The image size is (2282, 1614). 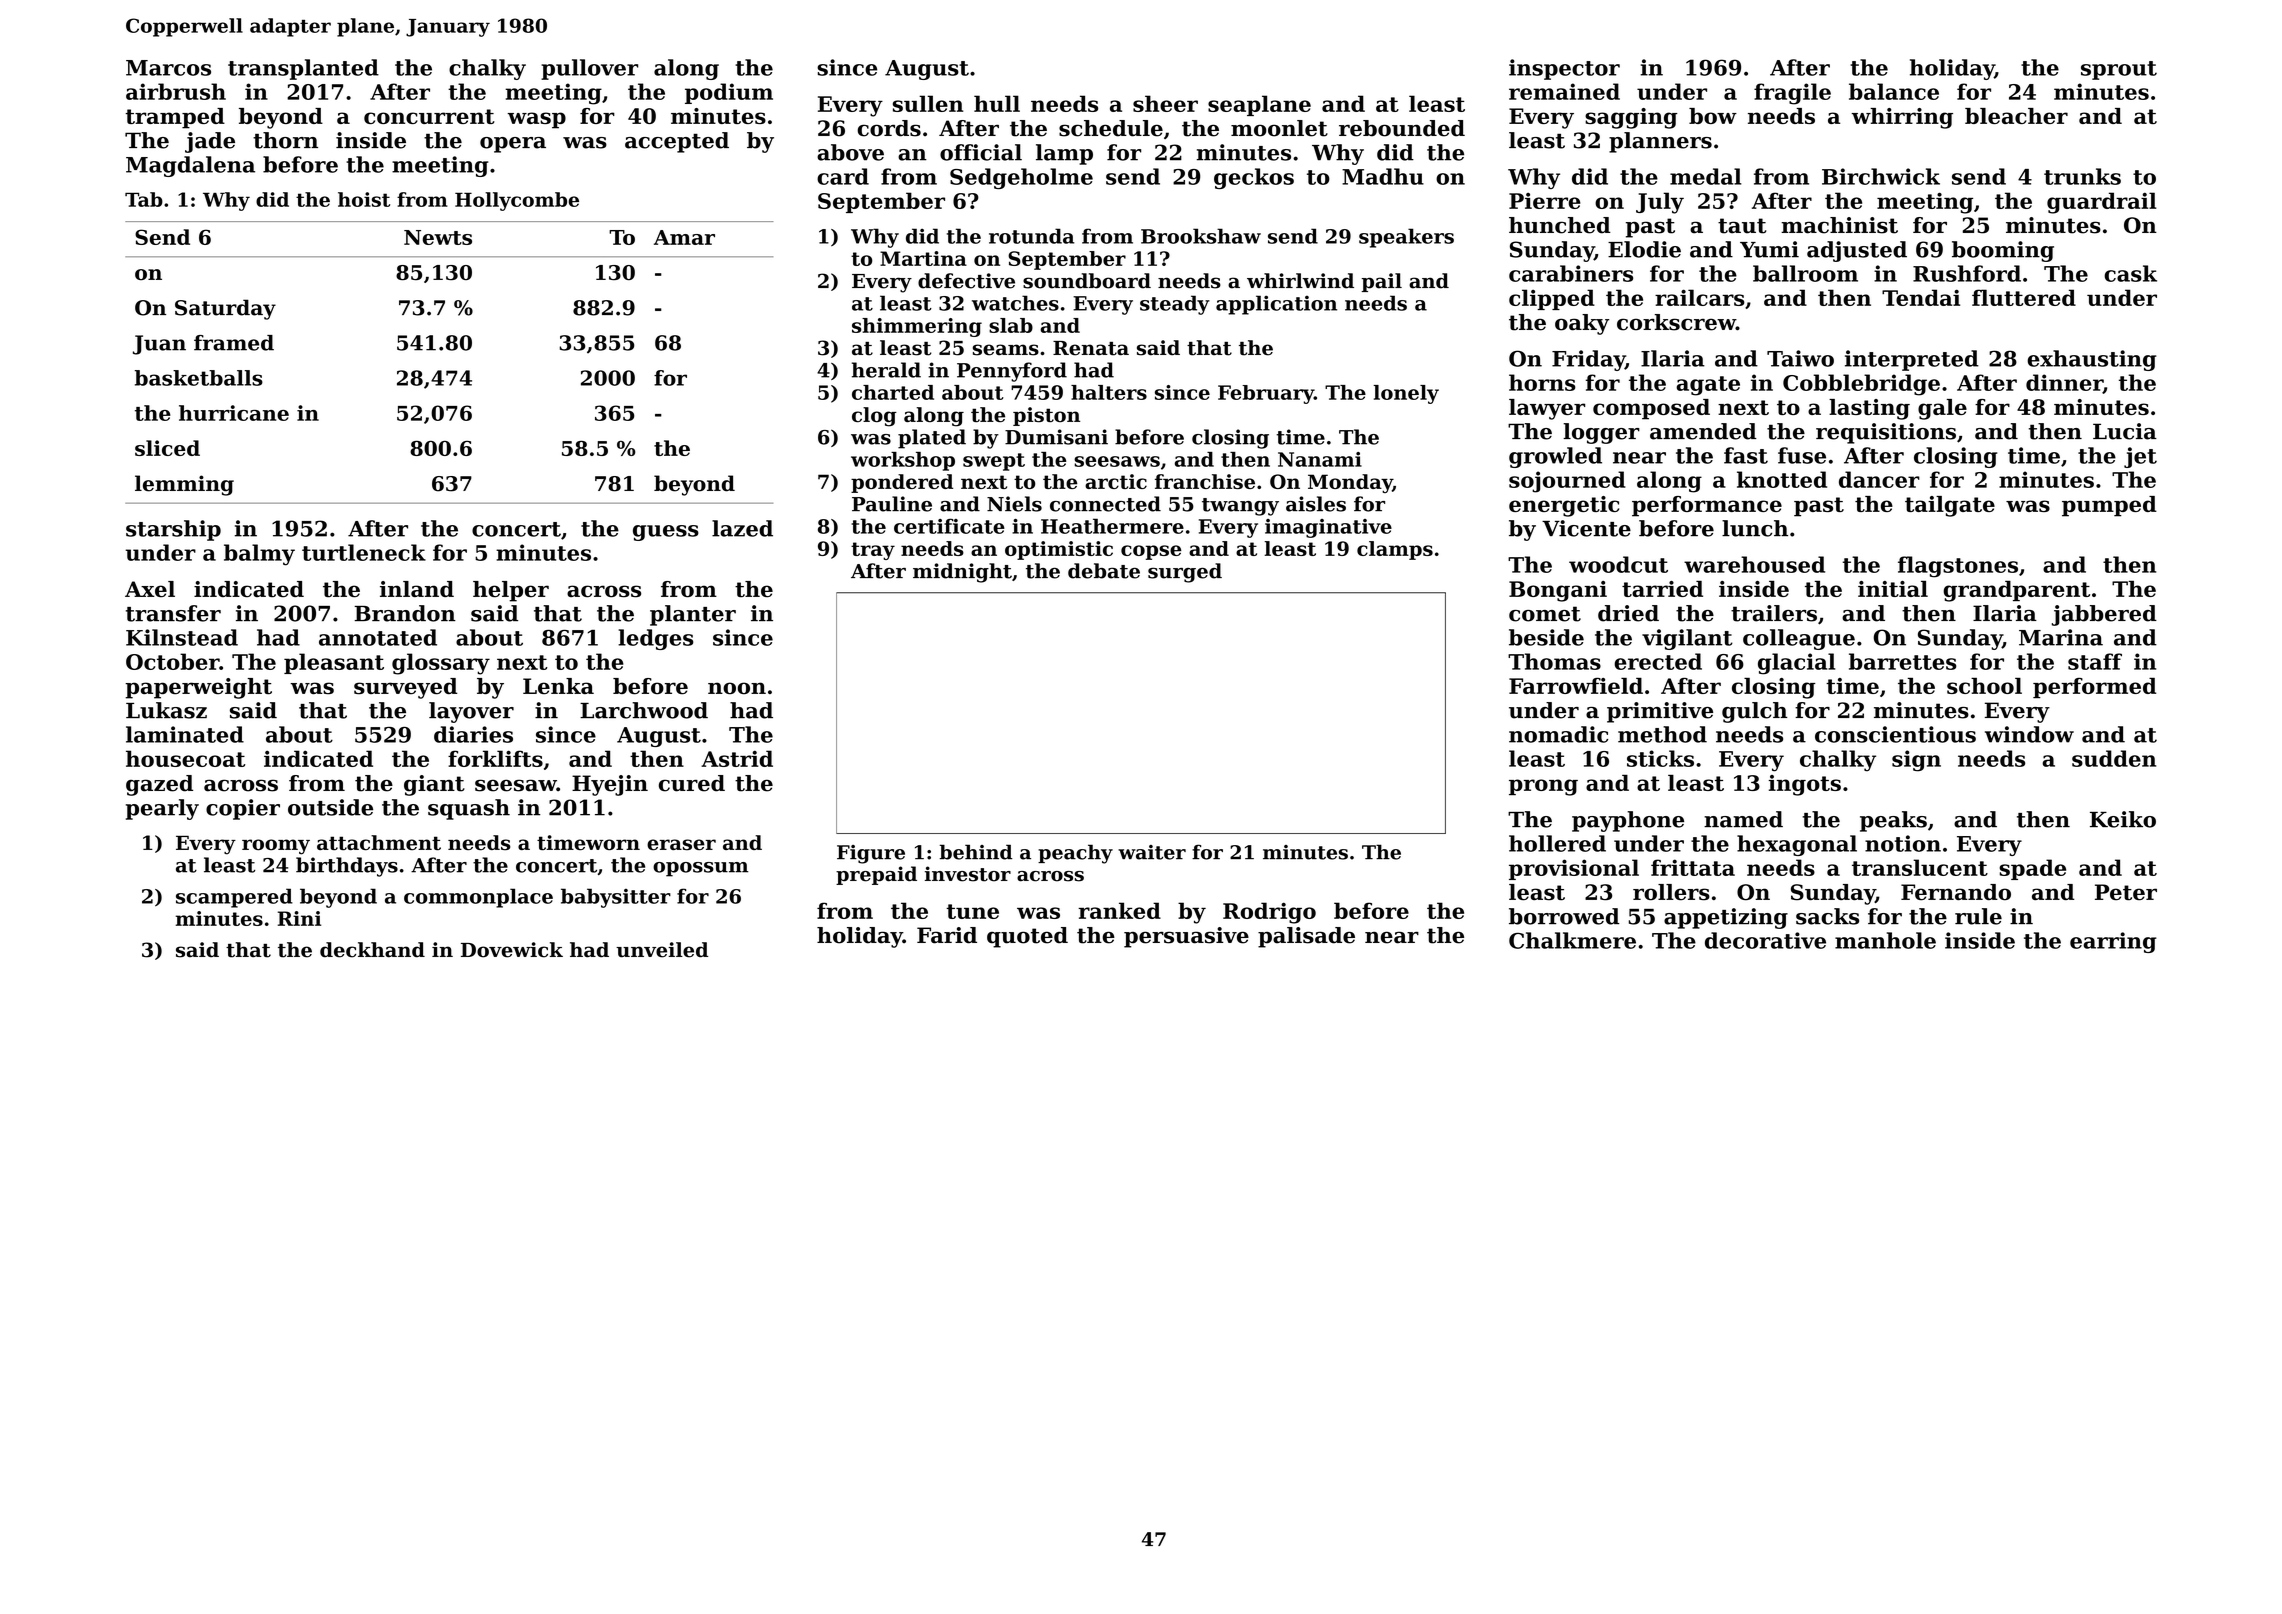 What do you see at coordinates (644, 710) in the page?
I see `Larchwood` at bounding box center [644, 710].
